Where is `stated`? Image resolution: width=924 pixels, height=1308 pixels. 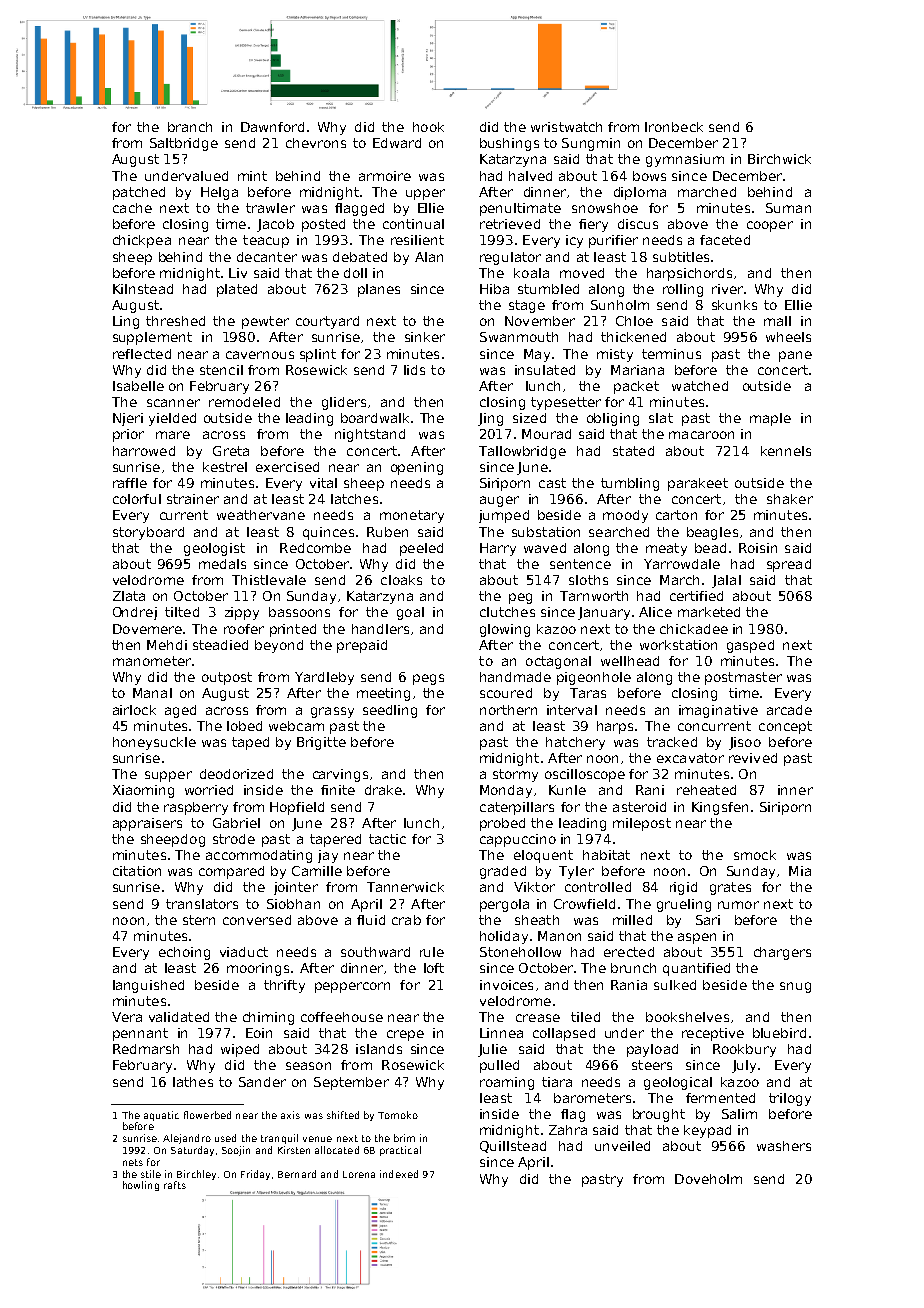
stated is located at coordinates (633, 451).
